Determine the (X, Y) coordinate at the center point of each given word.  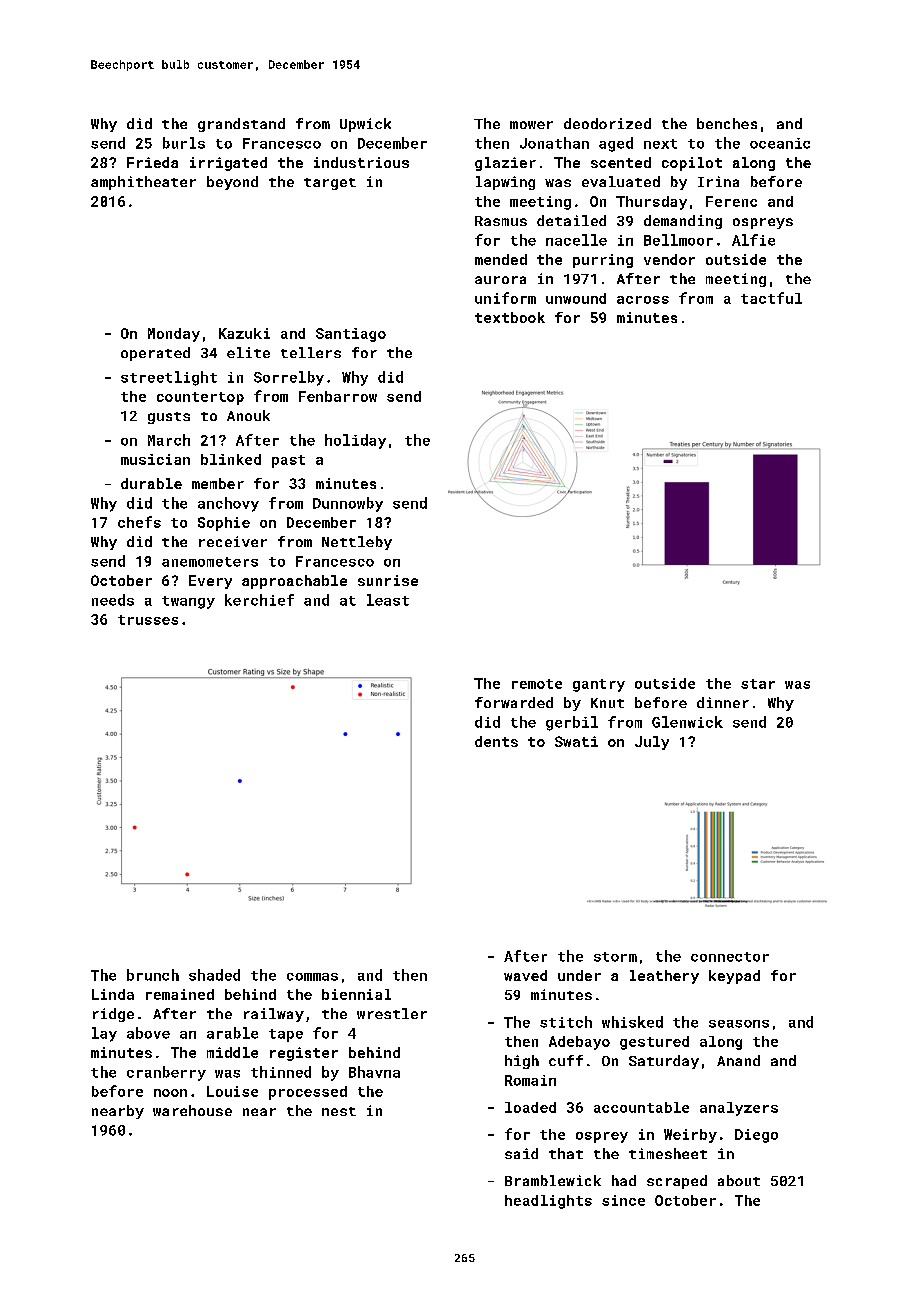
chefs (139, 522)
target (330, 184)
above (148, 1033)
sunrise (388, 580)
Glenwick (687, 722)
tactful (771, 298)
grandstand (241, 125)
